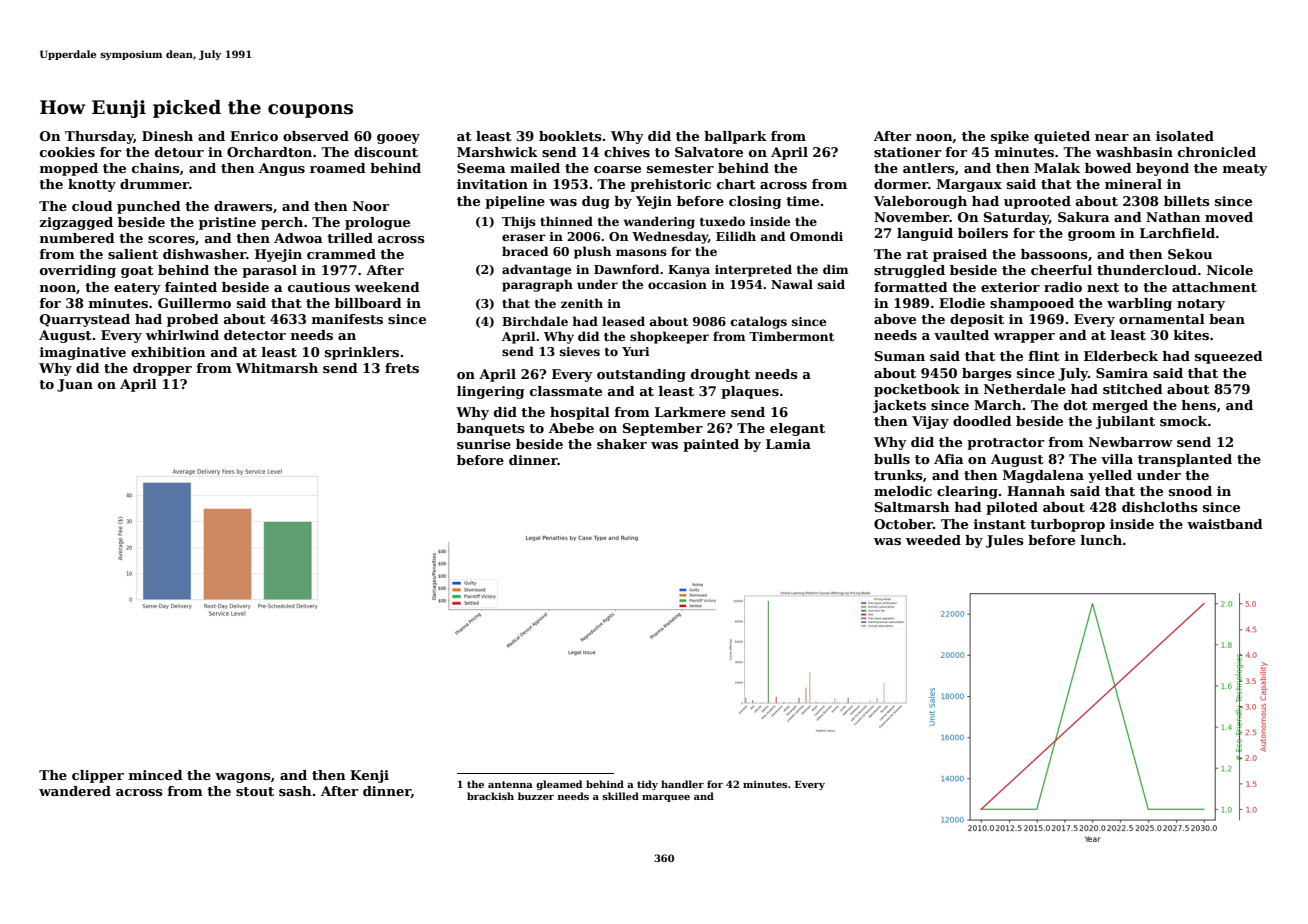 The image size is (1308, 924). What do you see at coordinates (1133, 389) in the screenshot?
I see `stitched` at bounding box center [1133, 389].
